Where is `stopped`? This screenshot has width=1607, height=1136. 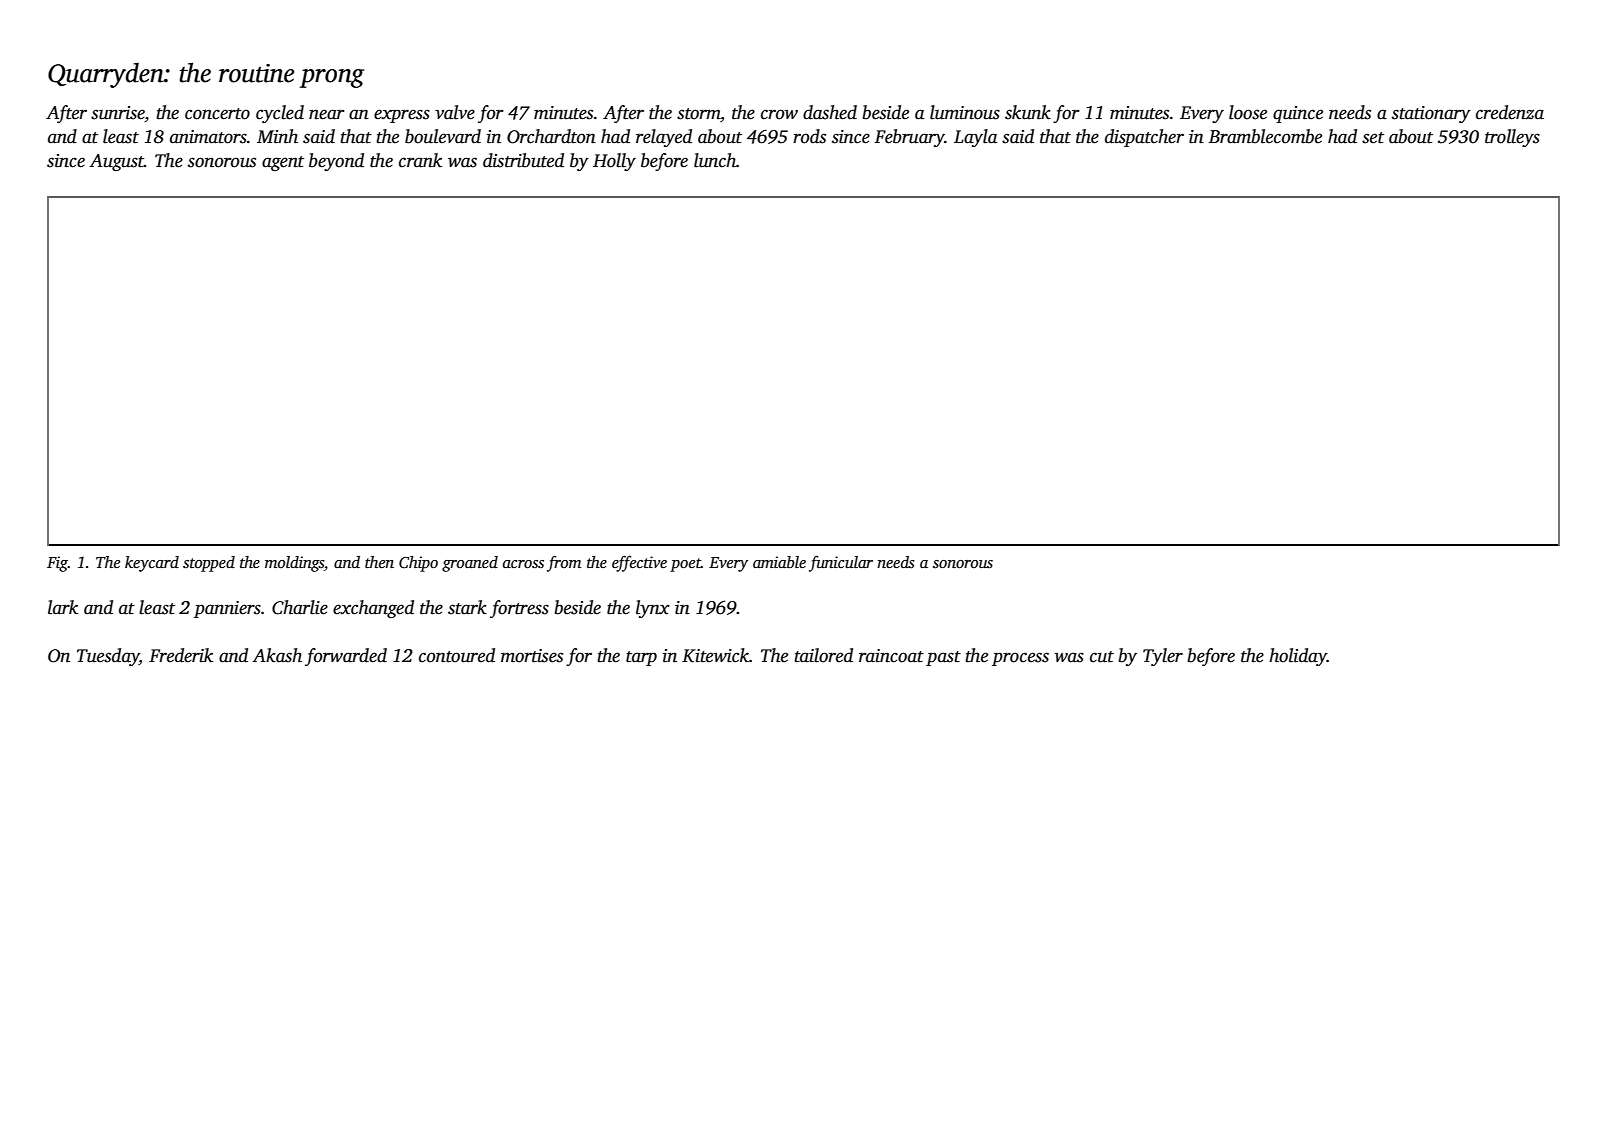
stopped is located at coordinates (209, 564).
